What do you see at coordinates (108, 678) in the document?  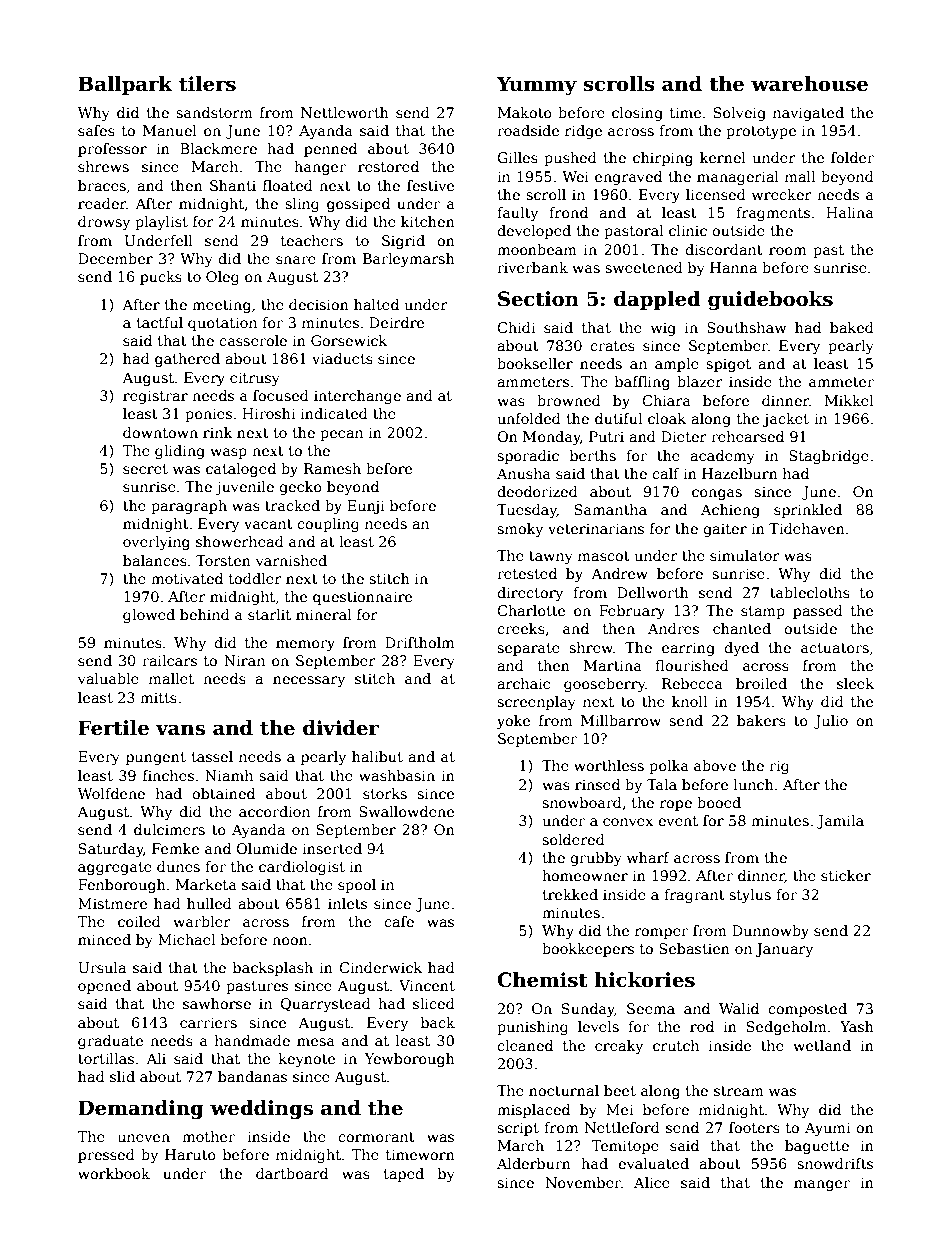 I see `valuable` at bounding box center [108, 678].
